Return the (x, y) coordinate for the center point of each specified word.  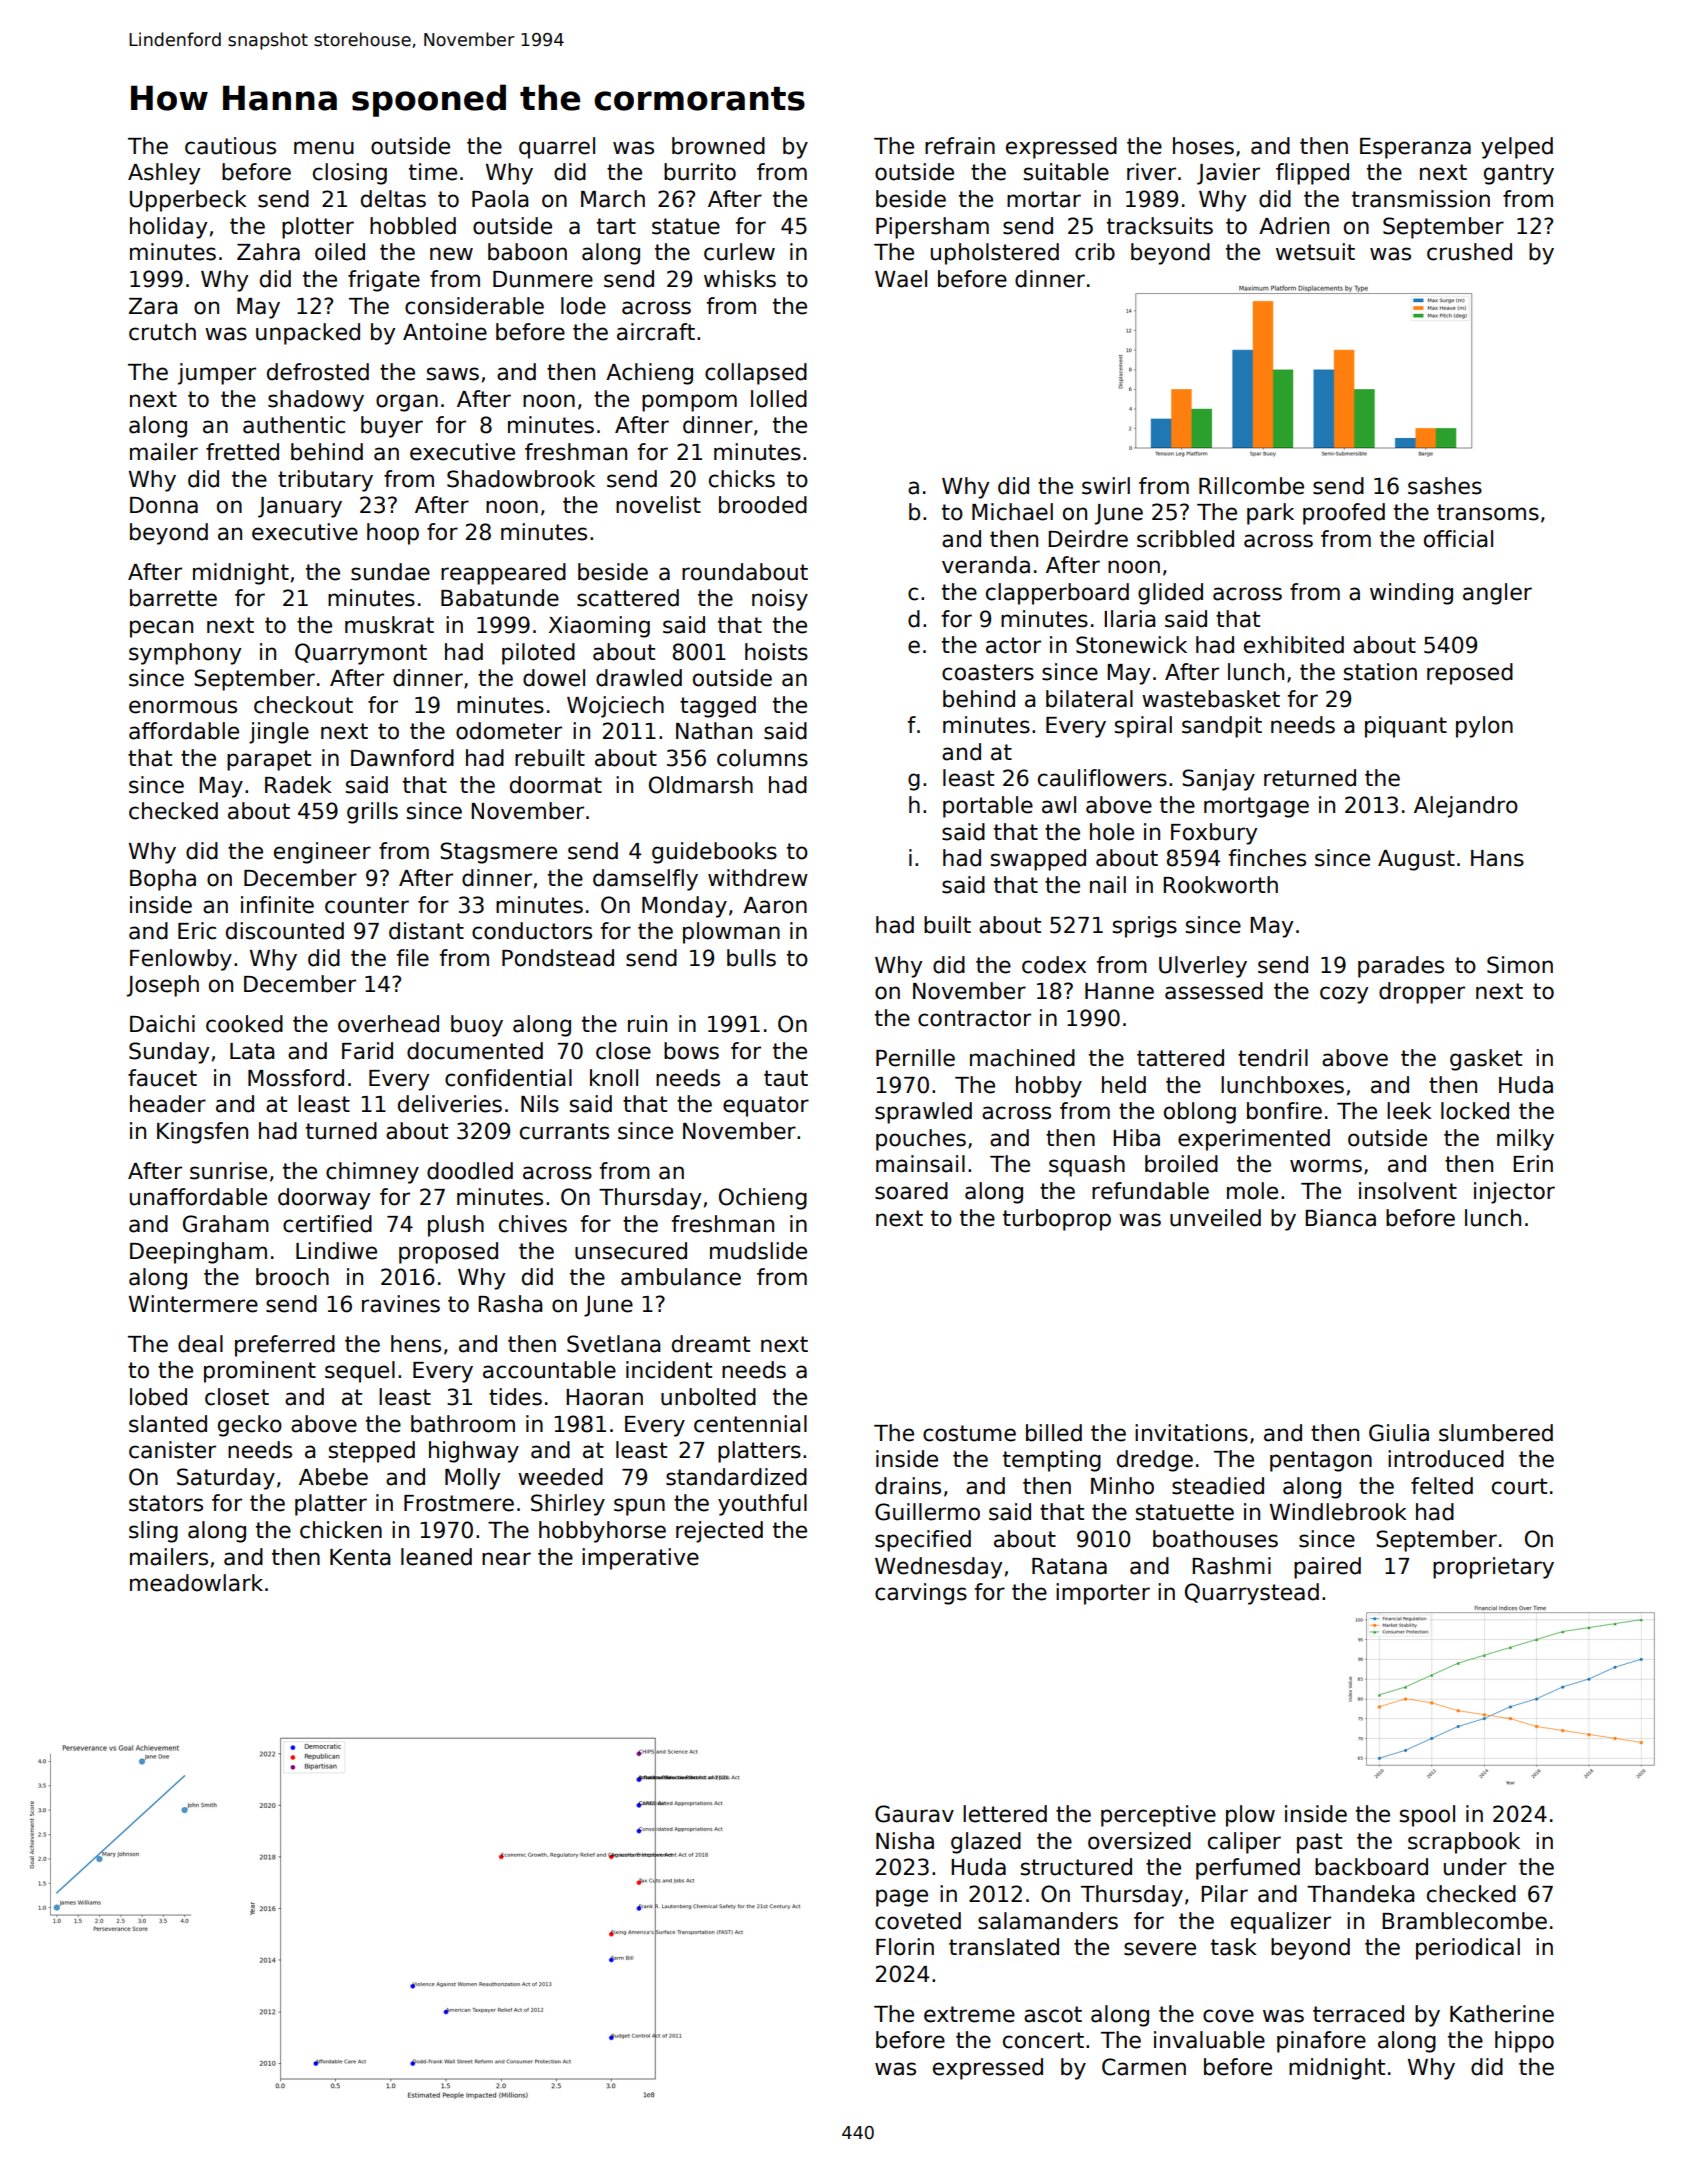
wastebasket (1211, 699)
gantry (1519, 174)
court (1519, 1486)
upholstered (995, 254)
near (506, 1559)
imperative (640, 1559)
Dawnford (402, 758)
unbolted (708, 1397)
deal (200, 1344)
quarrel (557, 148)
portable (988, 807)
